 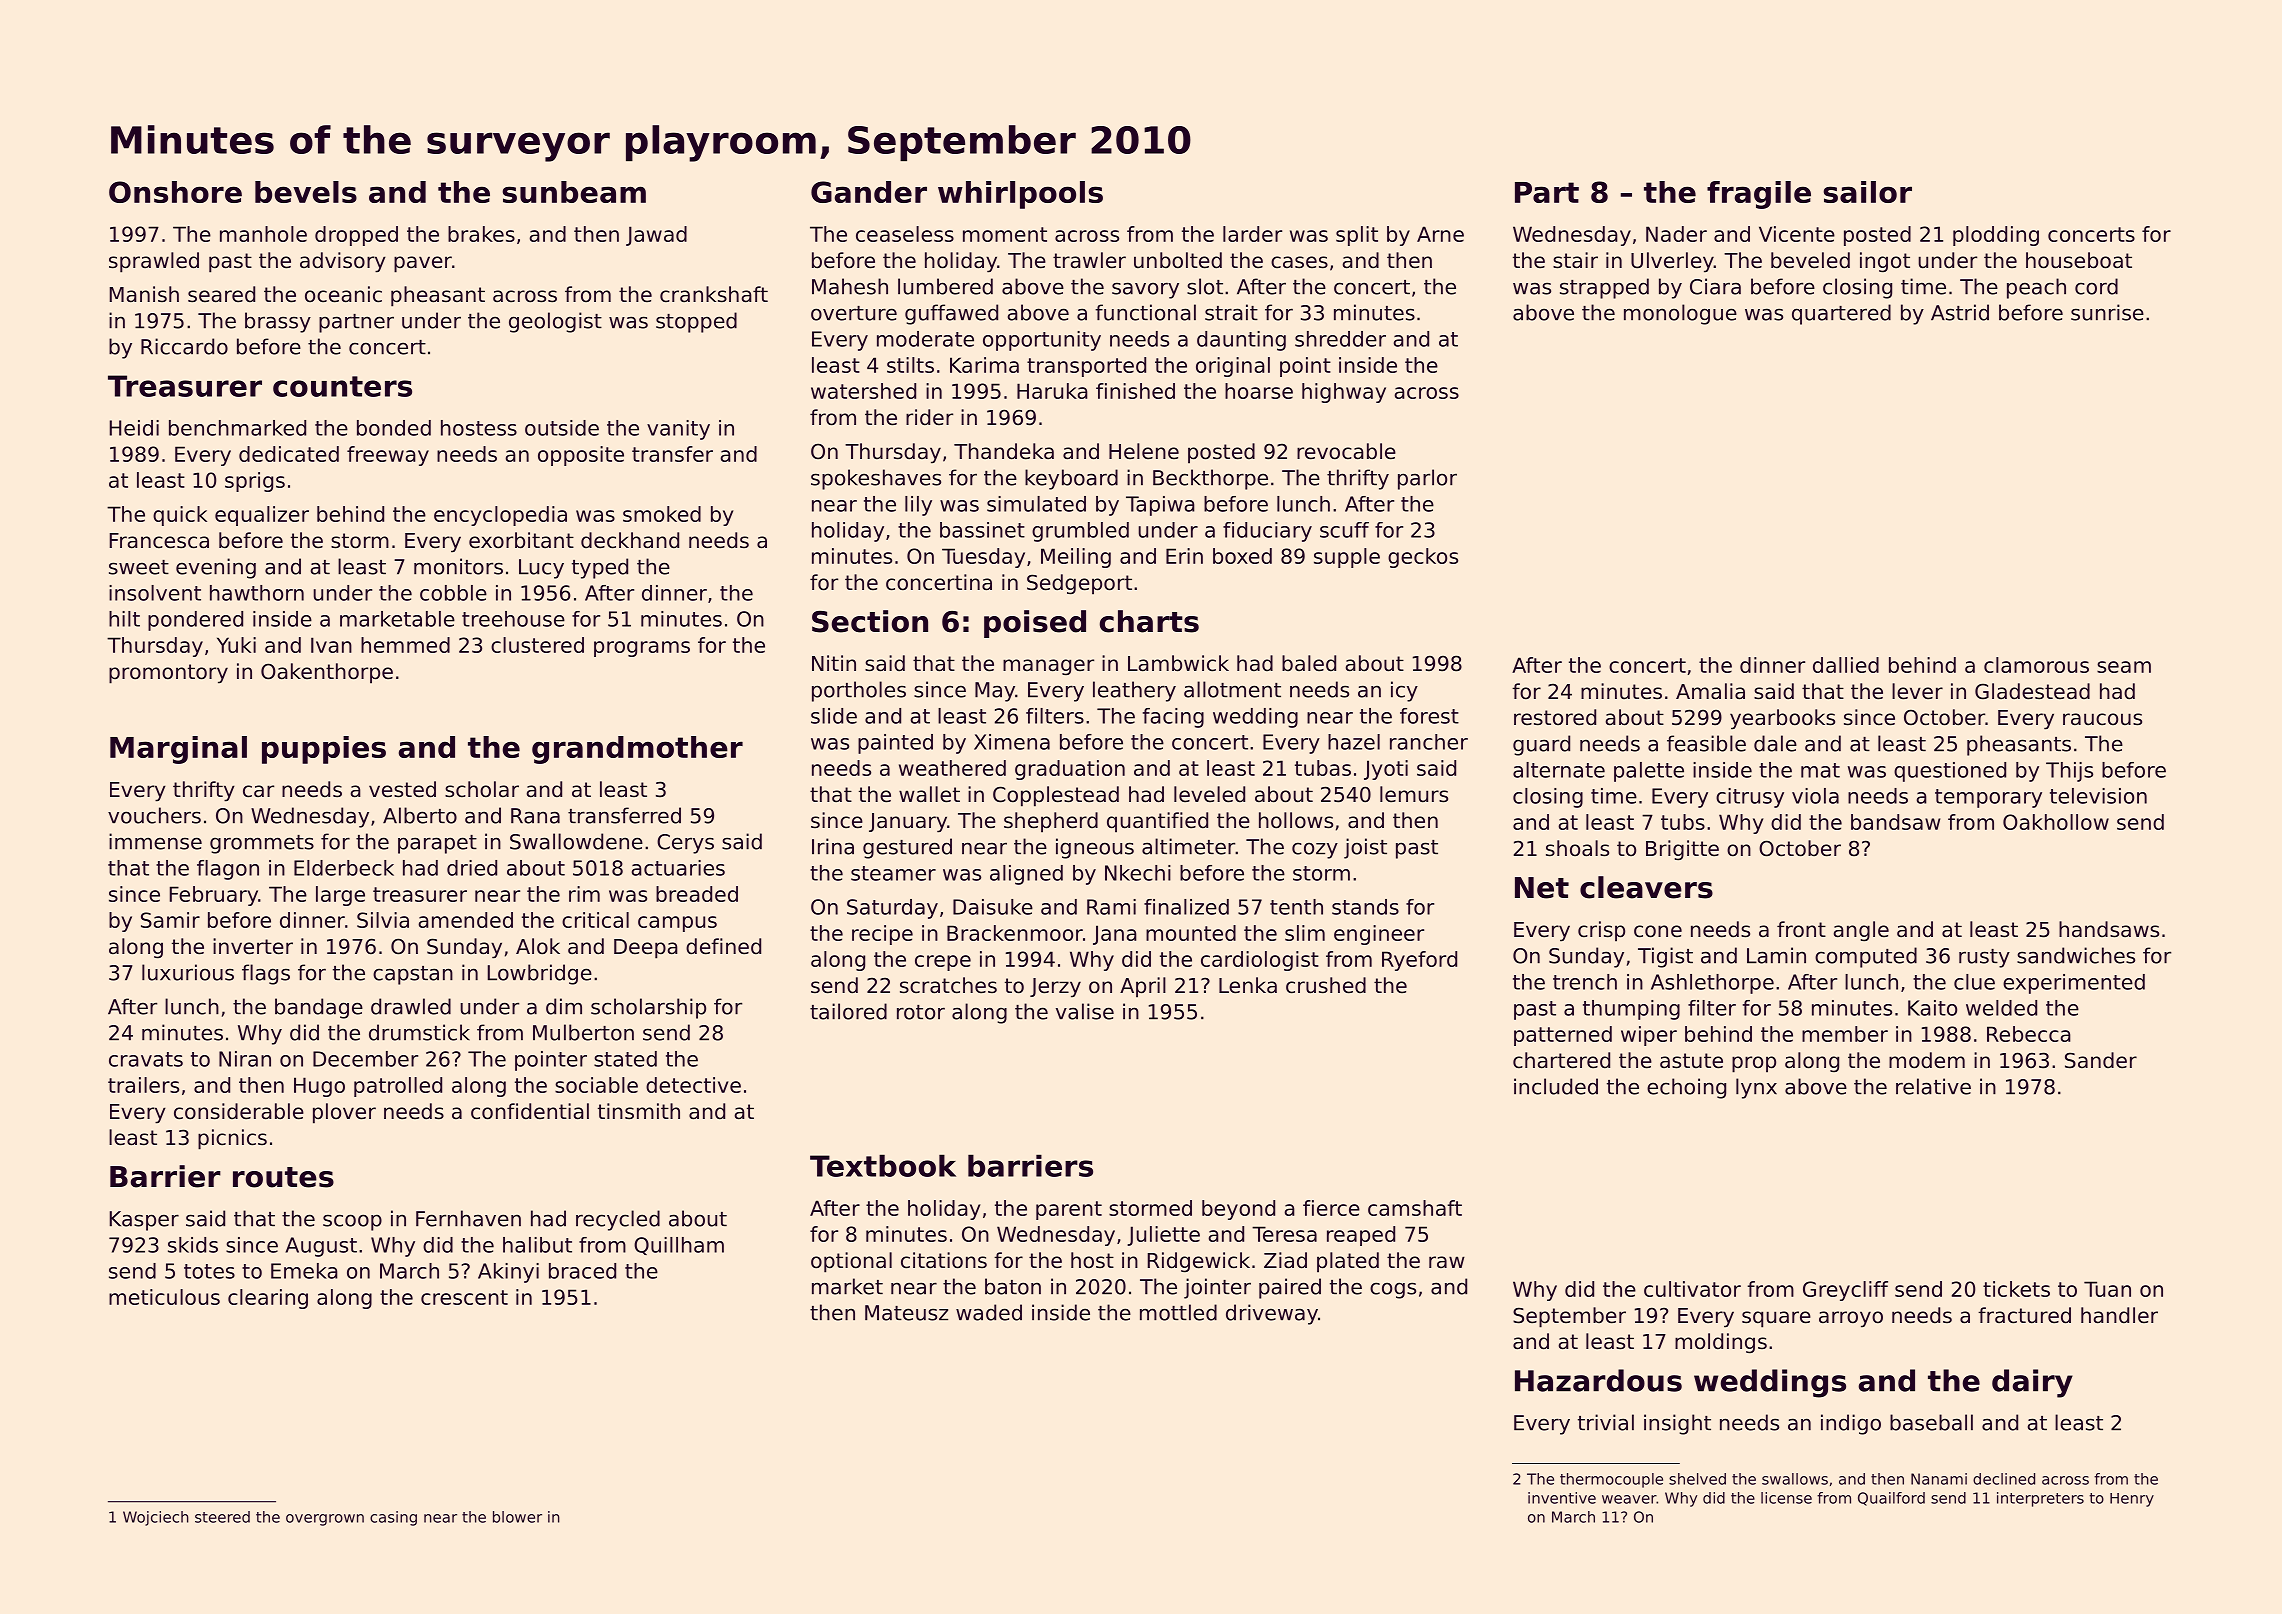 I want to click on strapped, so click(x=1604, y=288).
